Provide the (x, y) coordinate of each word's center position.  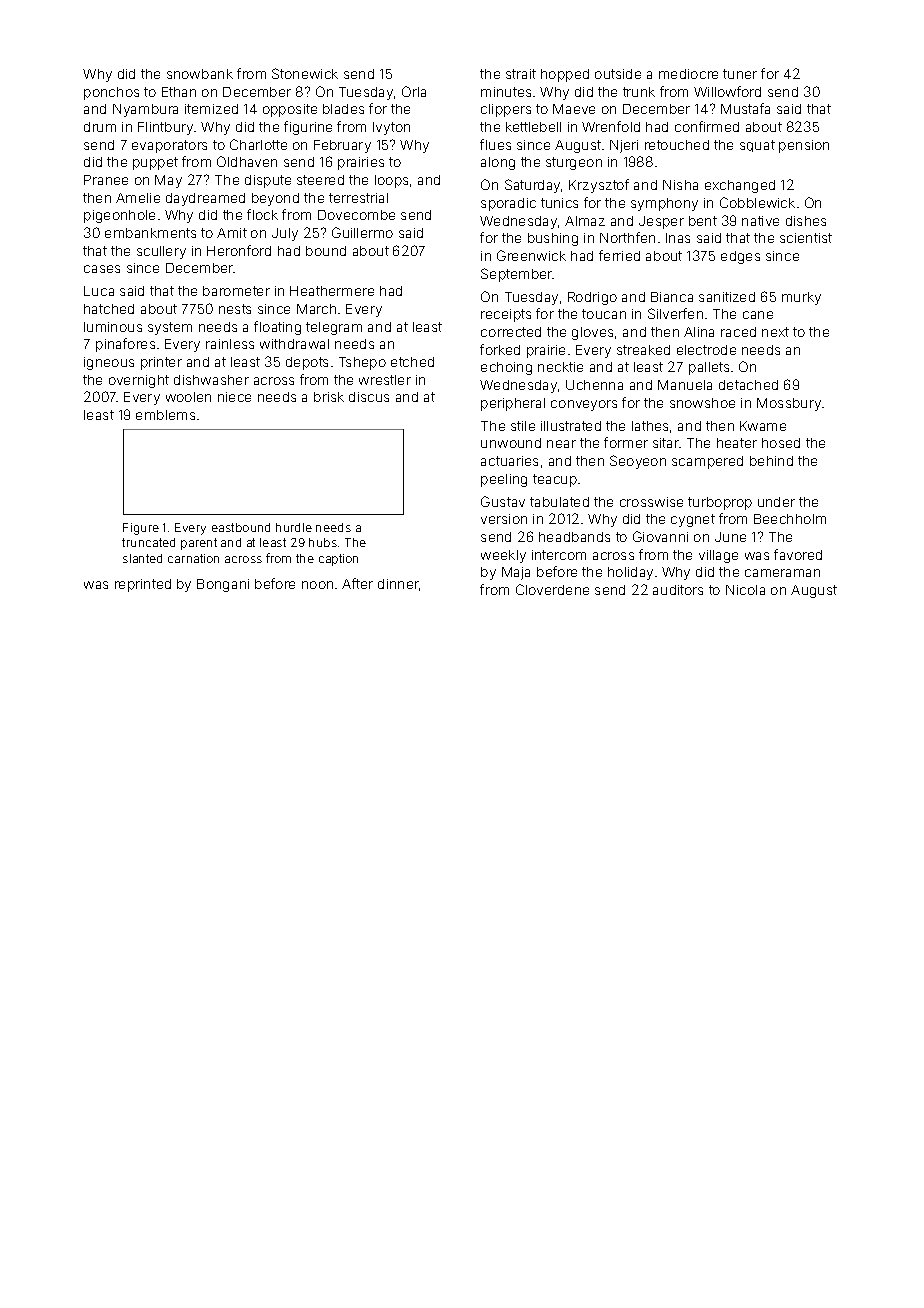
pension (804, 146)
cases (102, 269)
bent (703, 221)
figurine (308, 128)
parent (199, 544)
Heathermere (332, 291)
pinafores (125, 345)
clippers (506, 110)
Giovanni (660, 536)
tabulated (559, 502)
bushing (553, 239)
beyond (275, 199)
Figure (141, 529)
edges (740, 257)
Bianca (672, 297)
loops (391, 181)
